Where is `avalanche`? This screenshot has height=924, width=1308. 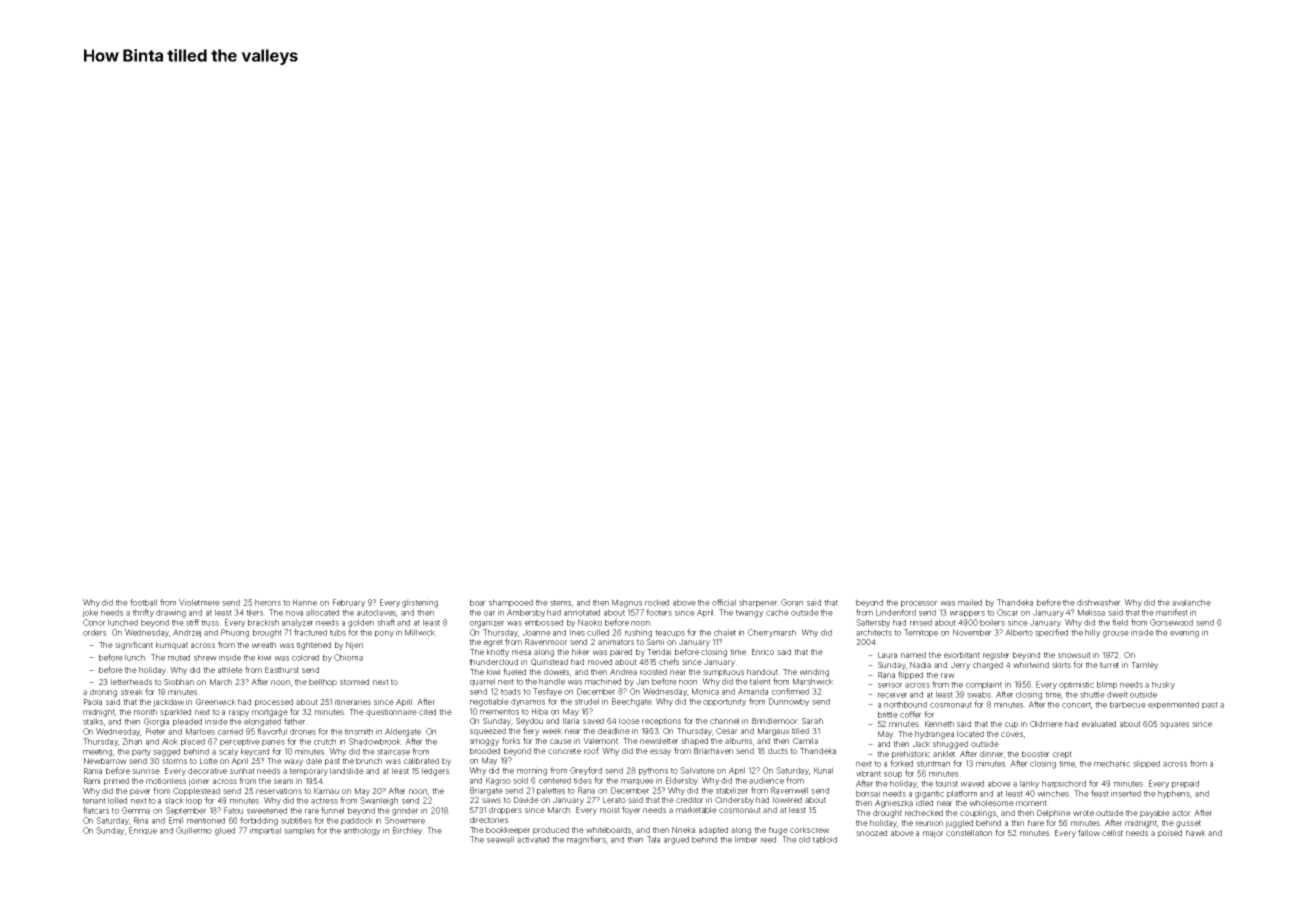 avalanche is located at coordinates (1191, 602).
